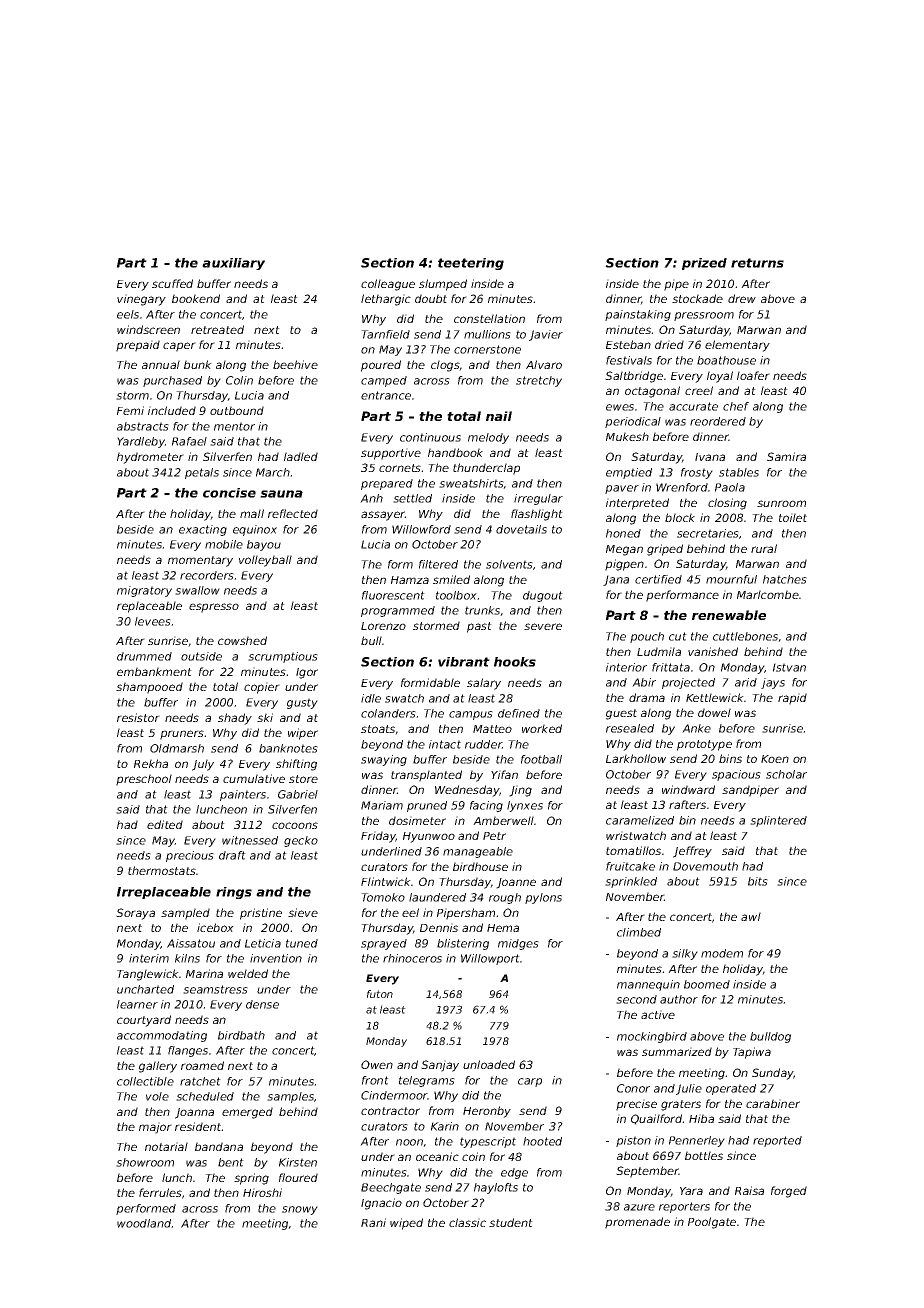  I want to click on Kirsten, so click(298, 1162).
